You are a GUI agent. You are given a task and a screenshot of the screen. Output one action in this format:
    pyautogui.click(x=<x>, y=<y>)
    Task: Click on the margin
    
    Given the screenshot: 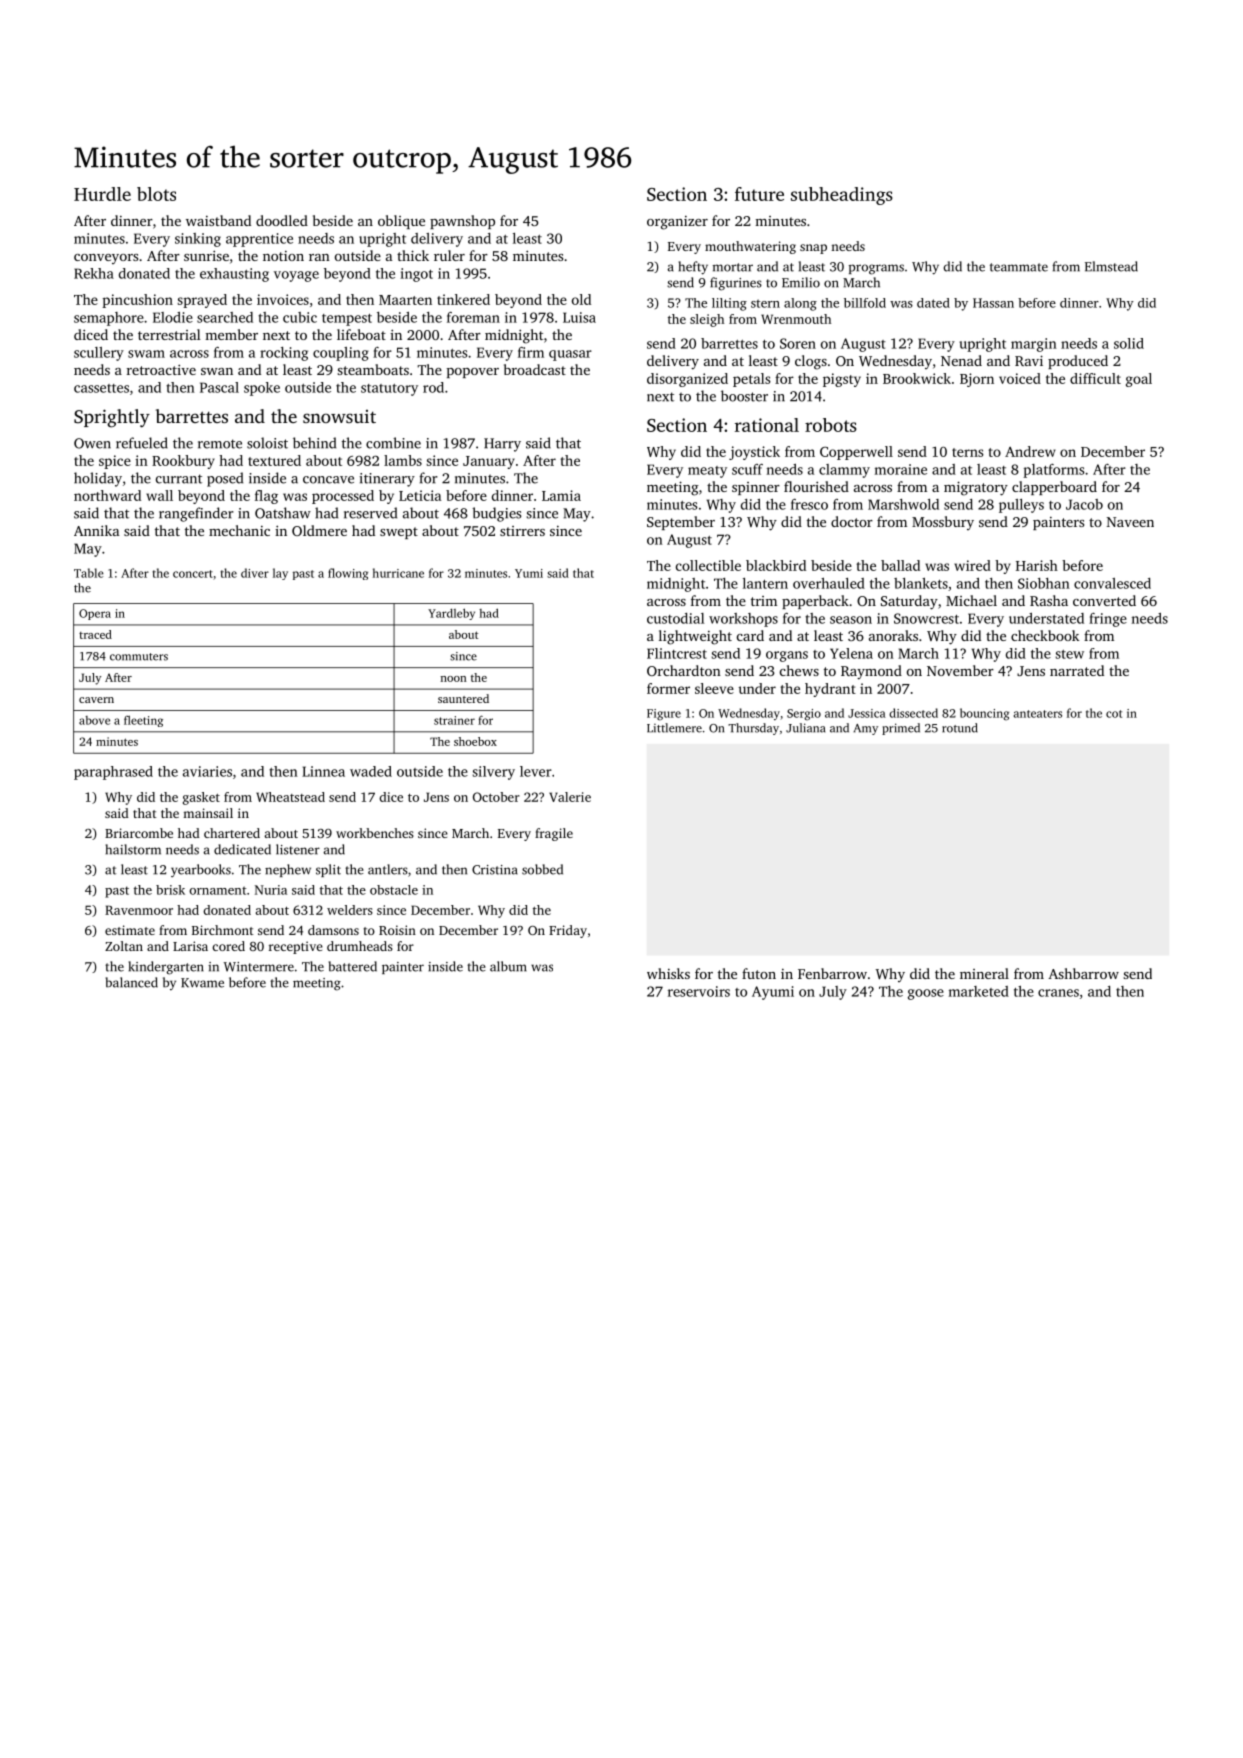 What is the action you would take?
    pyautogui.click(x=1033, y=345)
